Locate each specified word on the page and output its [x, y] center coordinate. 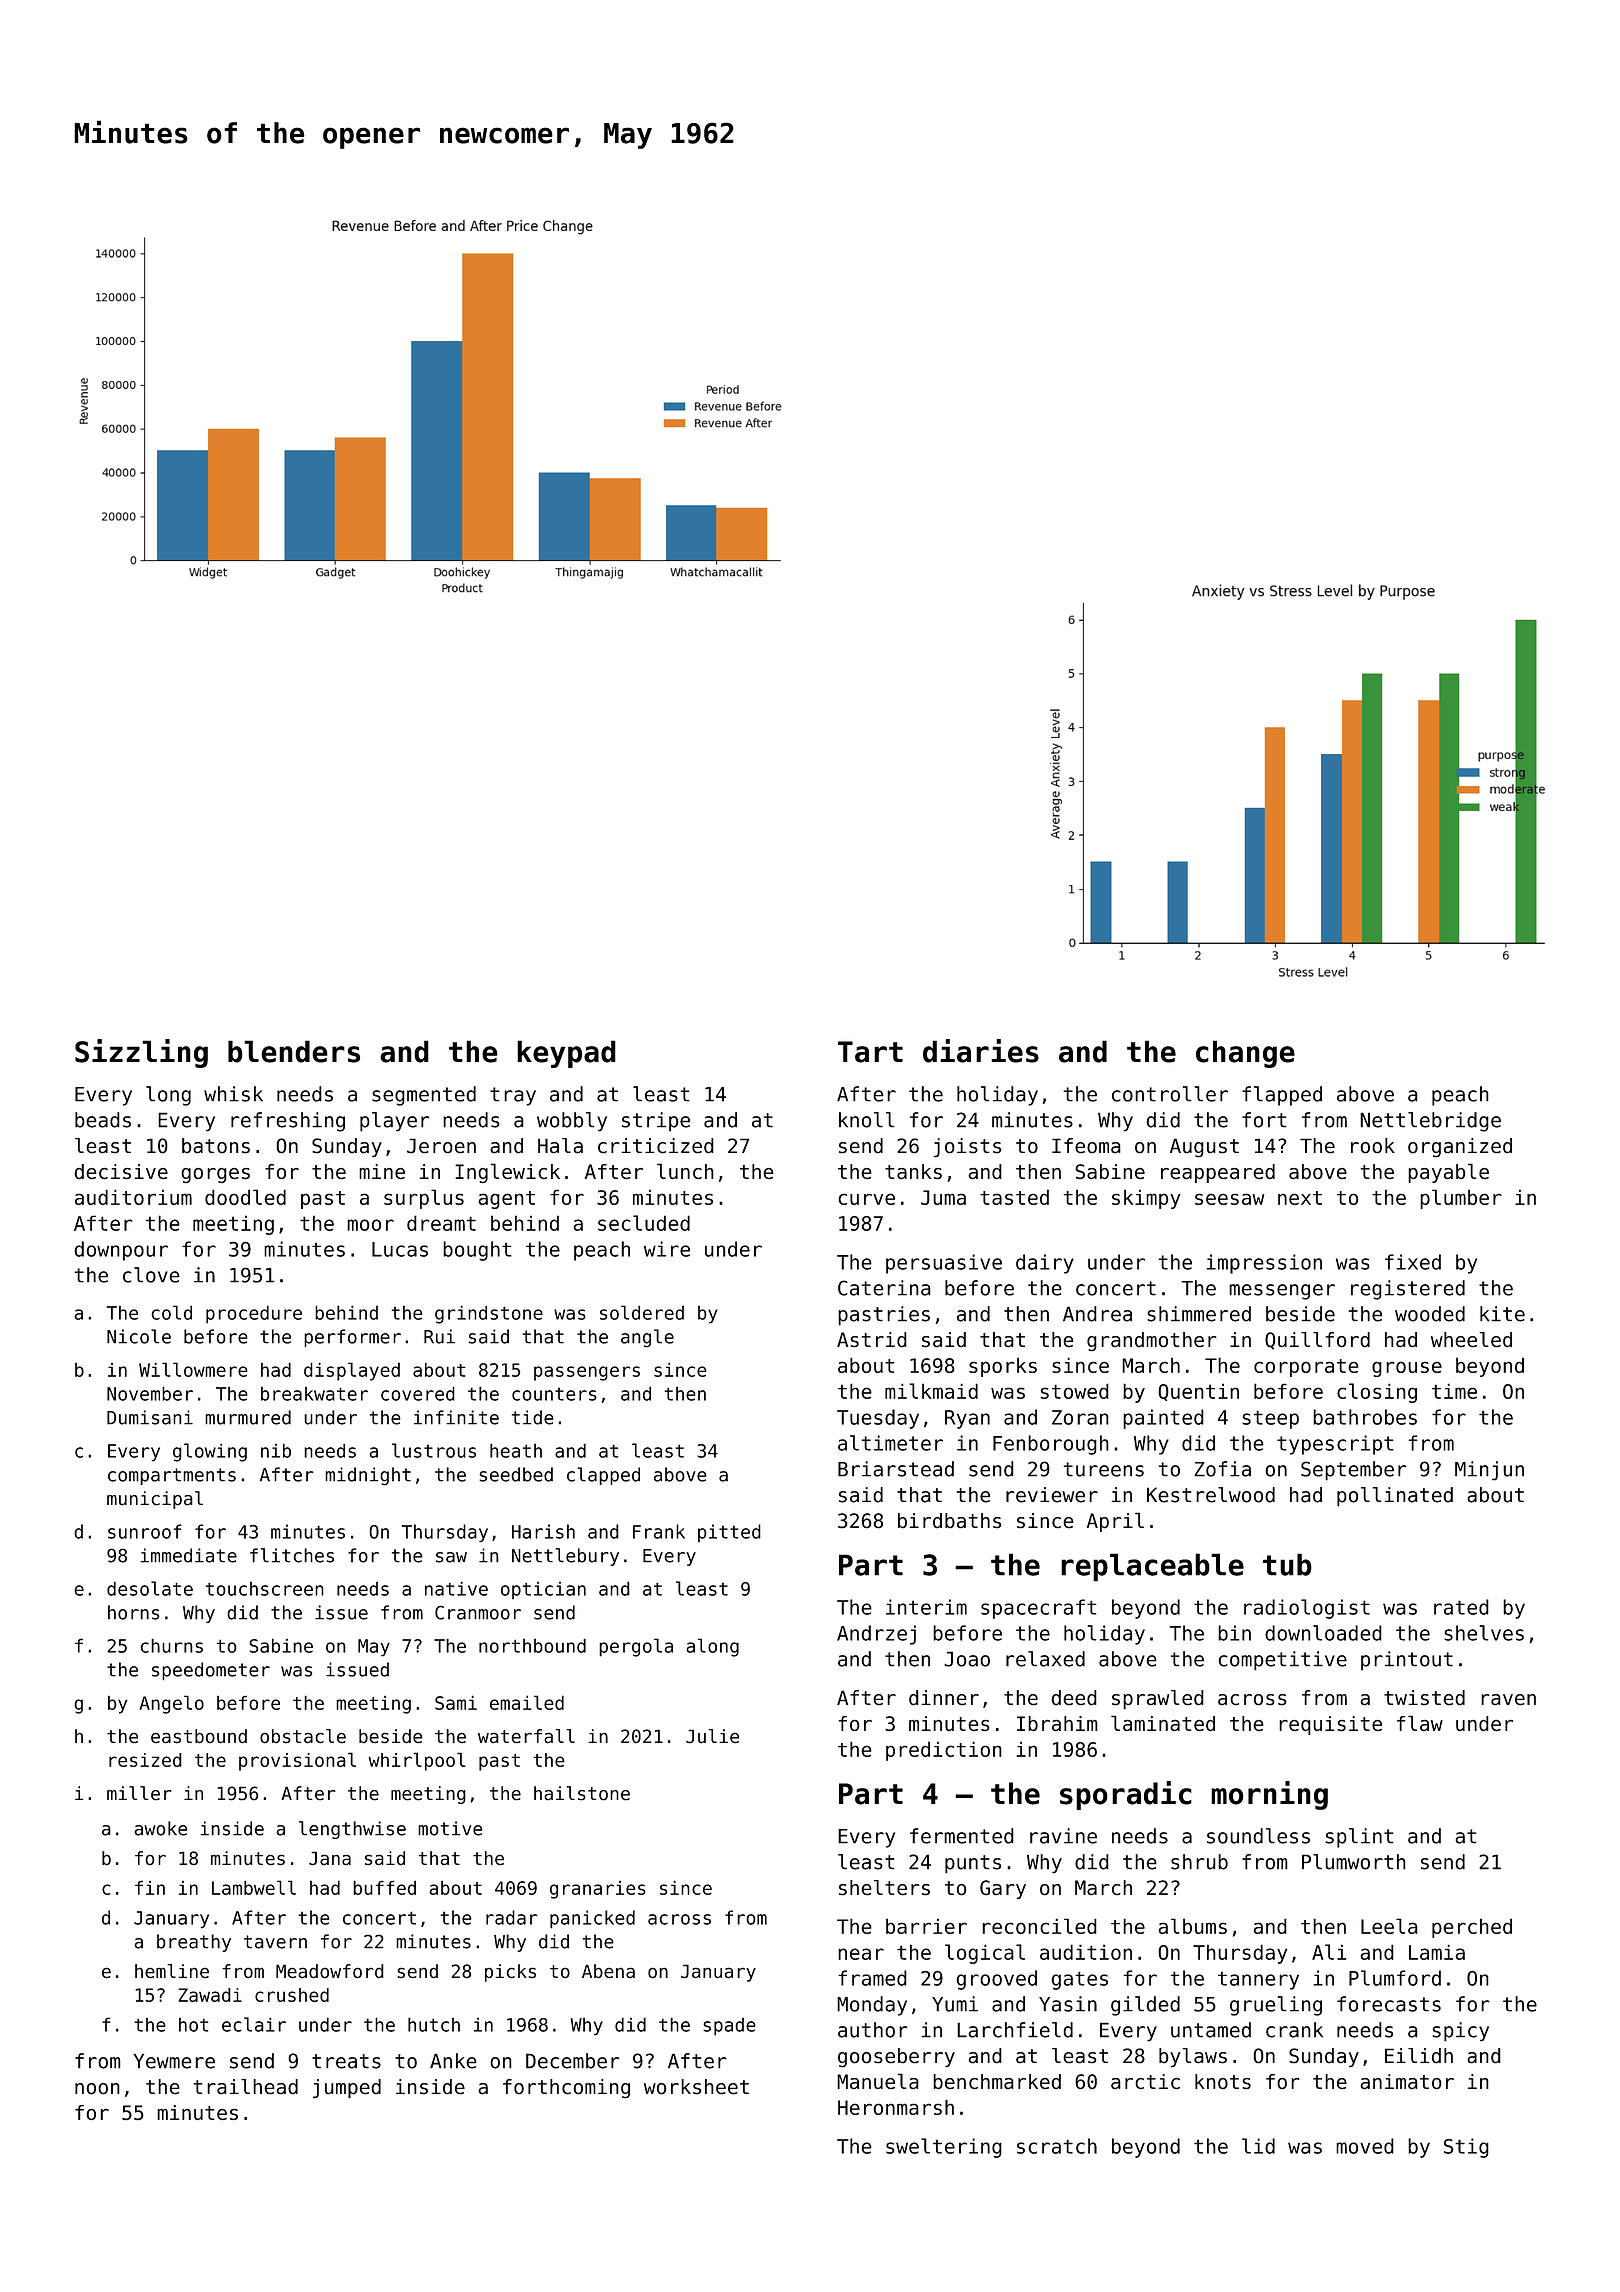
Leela [1389, 1926]
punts [973, 1864]
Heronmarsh [896, 2107]
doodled [245, 1197]
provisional [297, 1761]
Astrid [872, 1339]
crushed [292, 1995]
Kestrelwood [1211, 1495]
